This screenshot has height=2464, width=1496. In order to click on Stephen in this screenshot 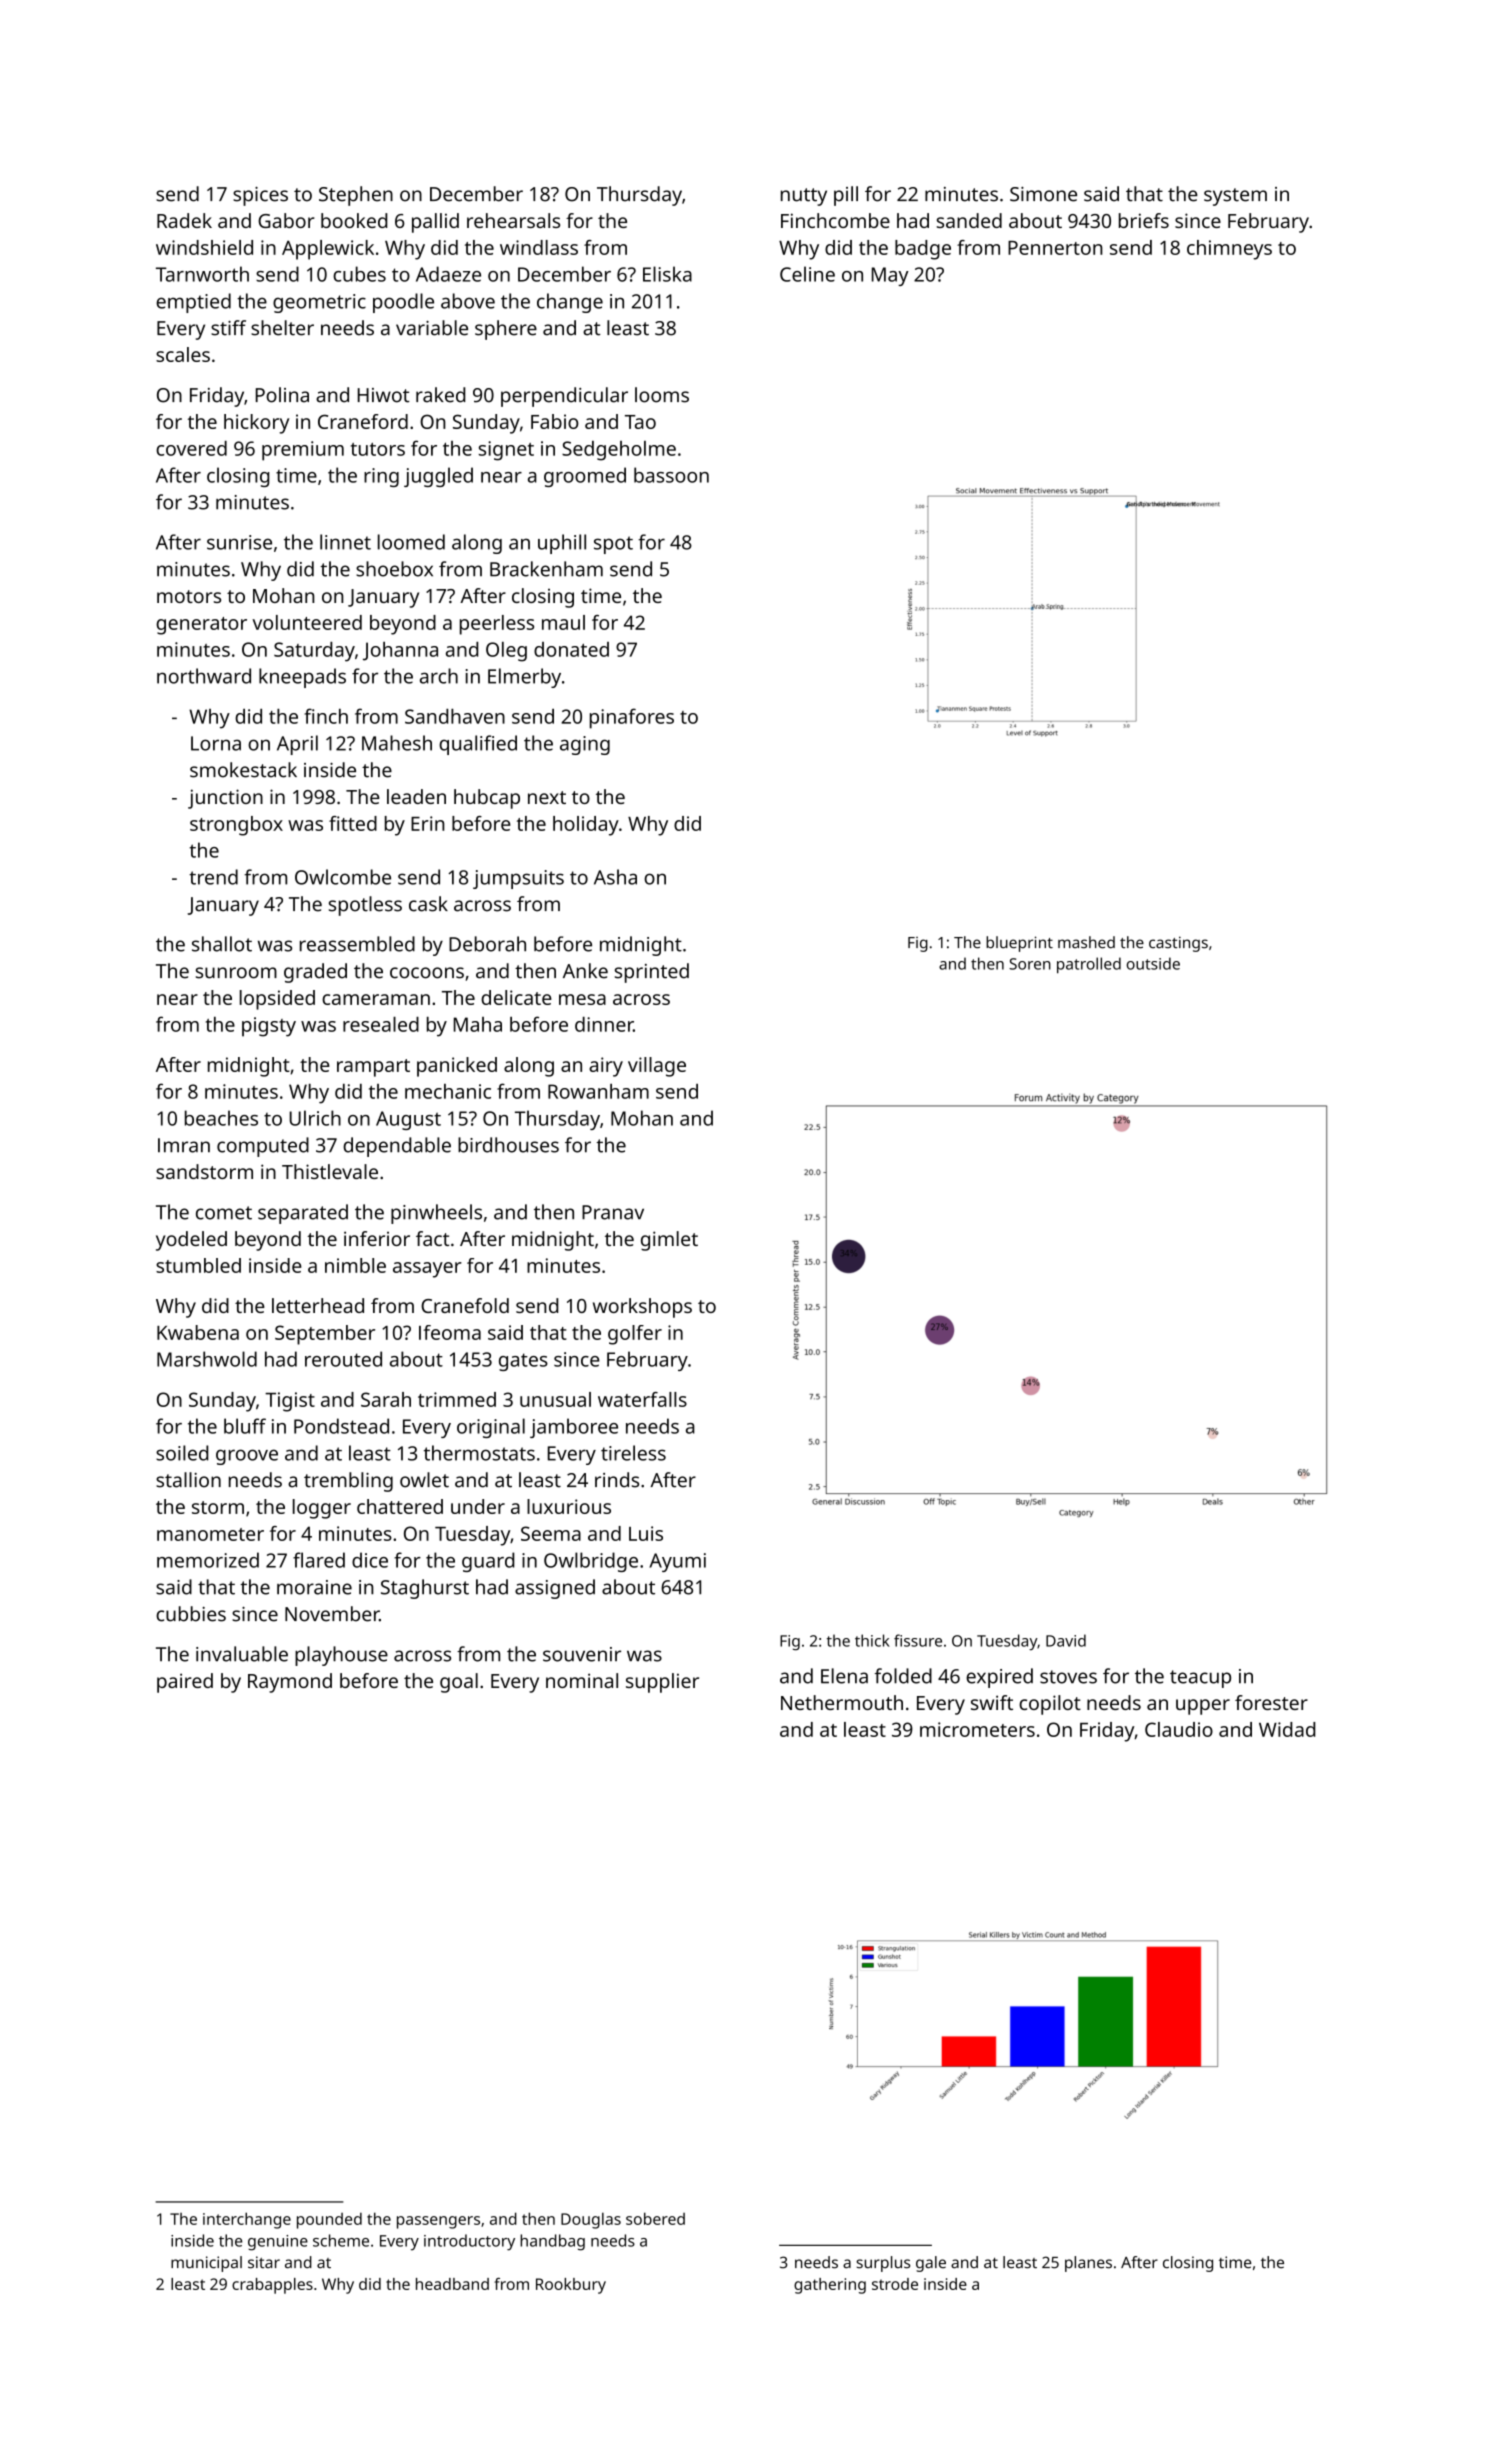, I will do `click(356, 196)`.
